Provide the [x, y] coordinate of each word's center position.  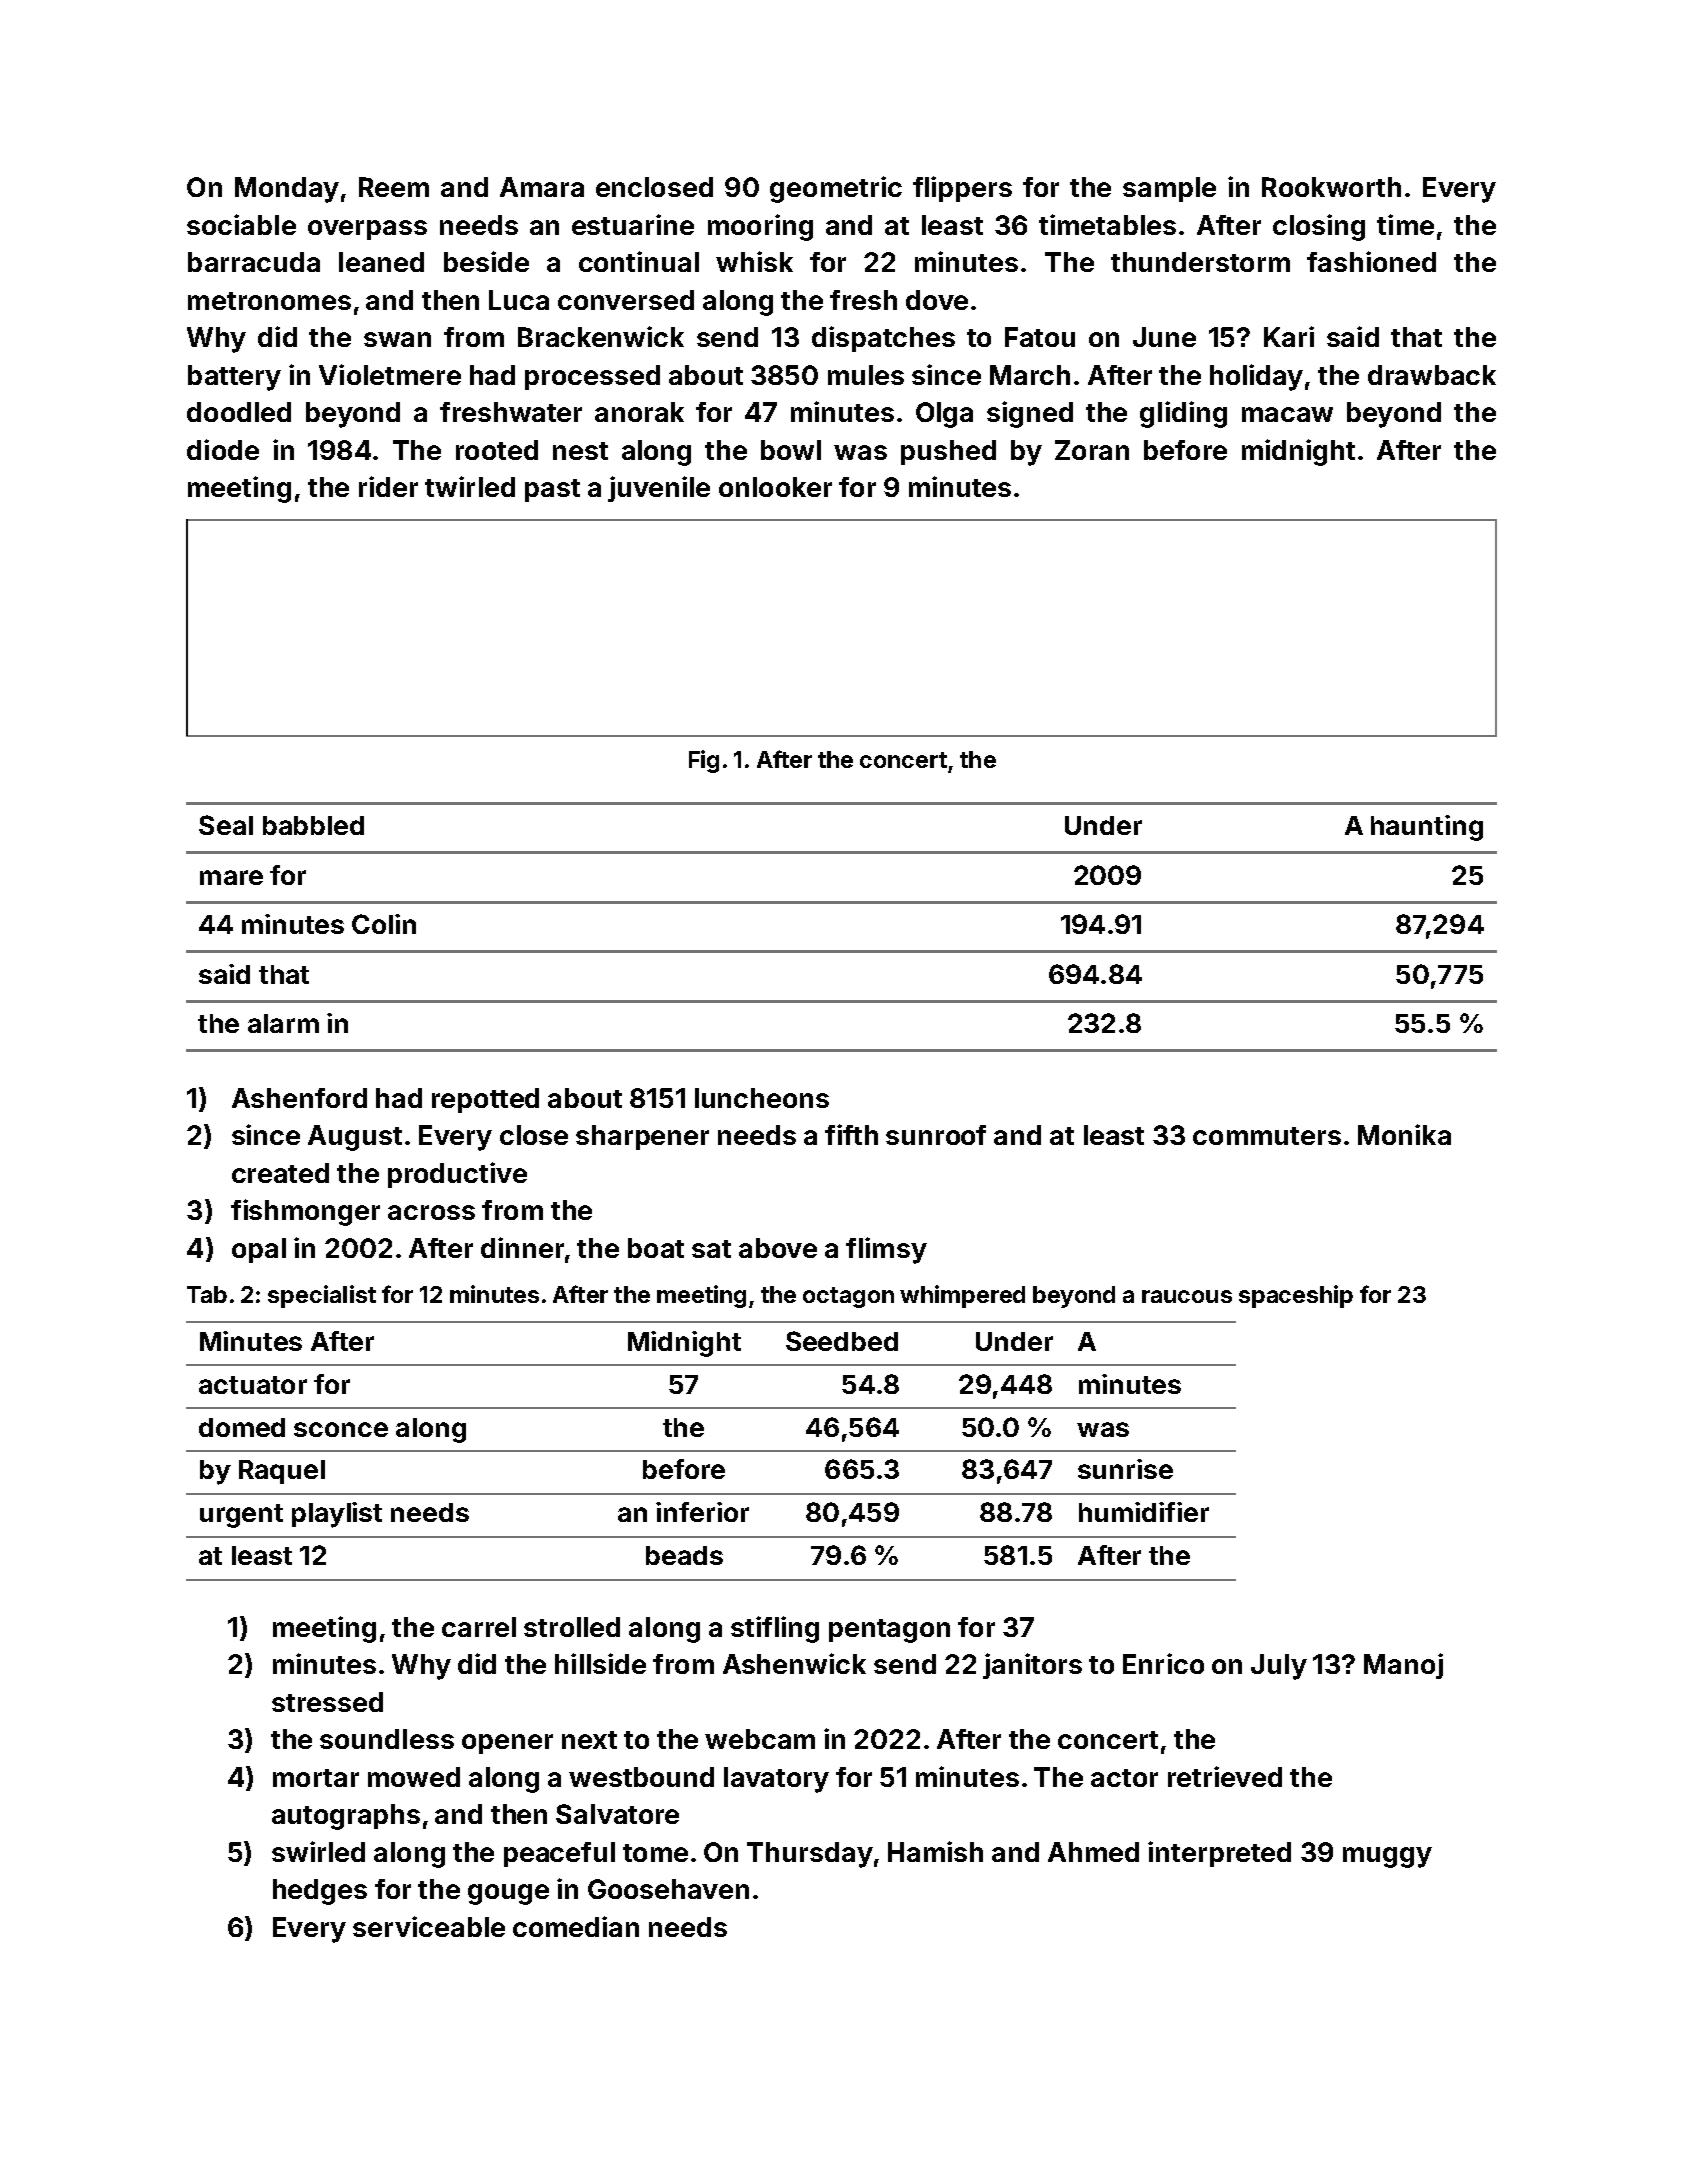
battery [234, 378]
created [280, 1173]
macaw [1287, 414]
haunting [1427, 828]
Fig [704, 761]
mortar [316, 1778]
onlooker [775, 487]
